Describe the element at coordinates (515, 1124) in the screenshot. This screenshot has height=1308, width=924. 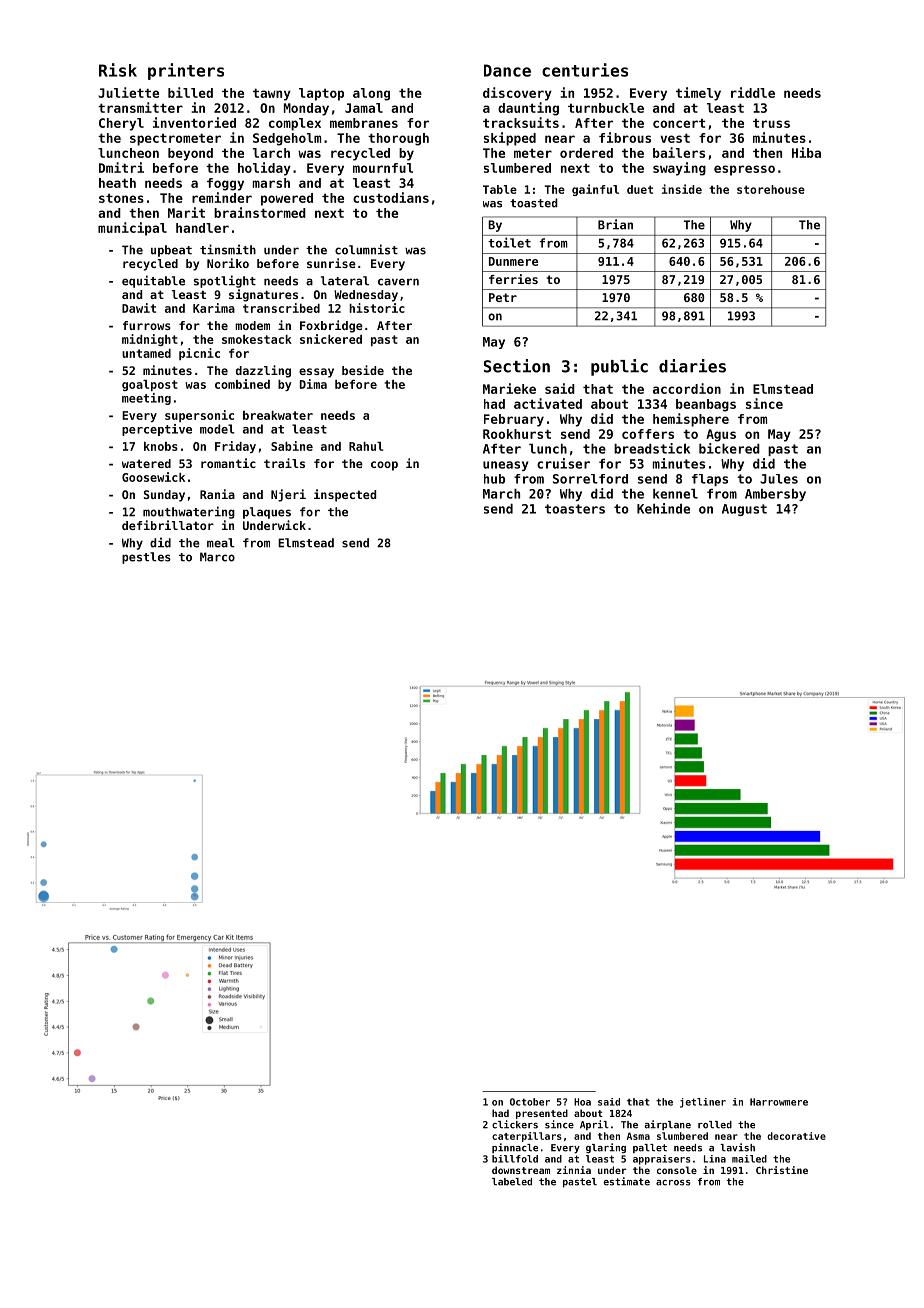
I see `clickers` at that location.
